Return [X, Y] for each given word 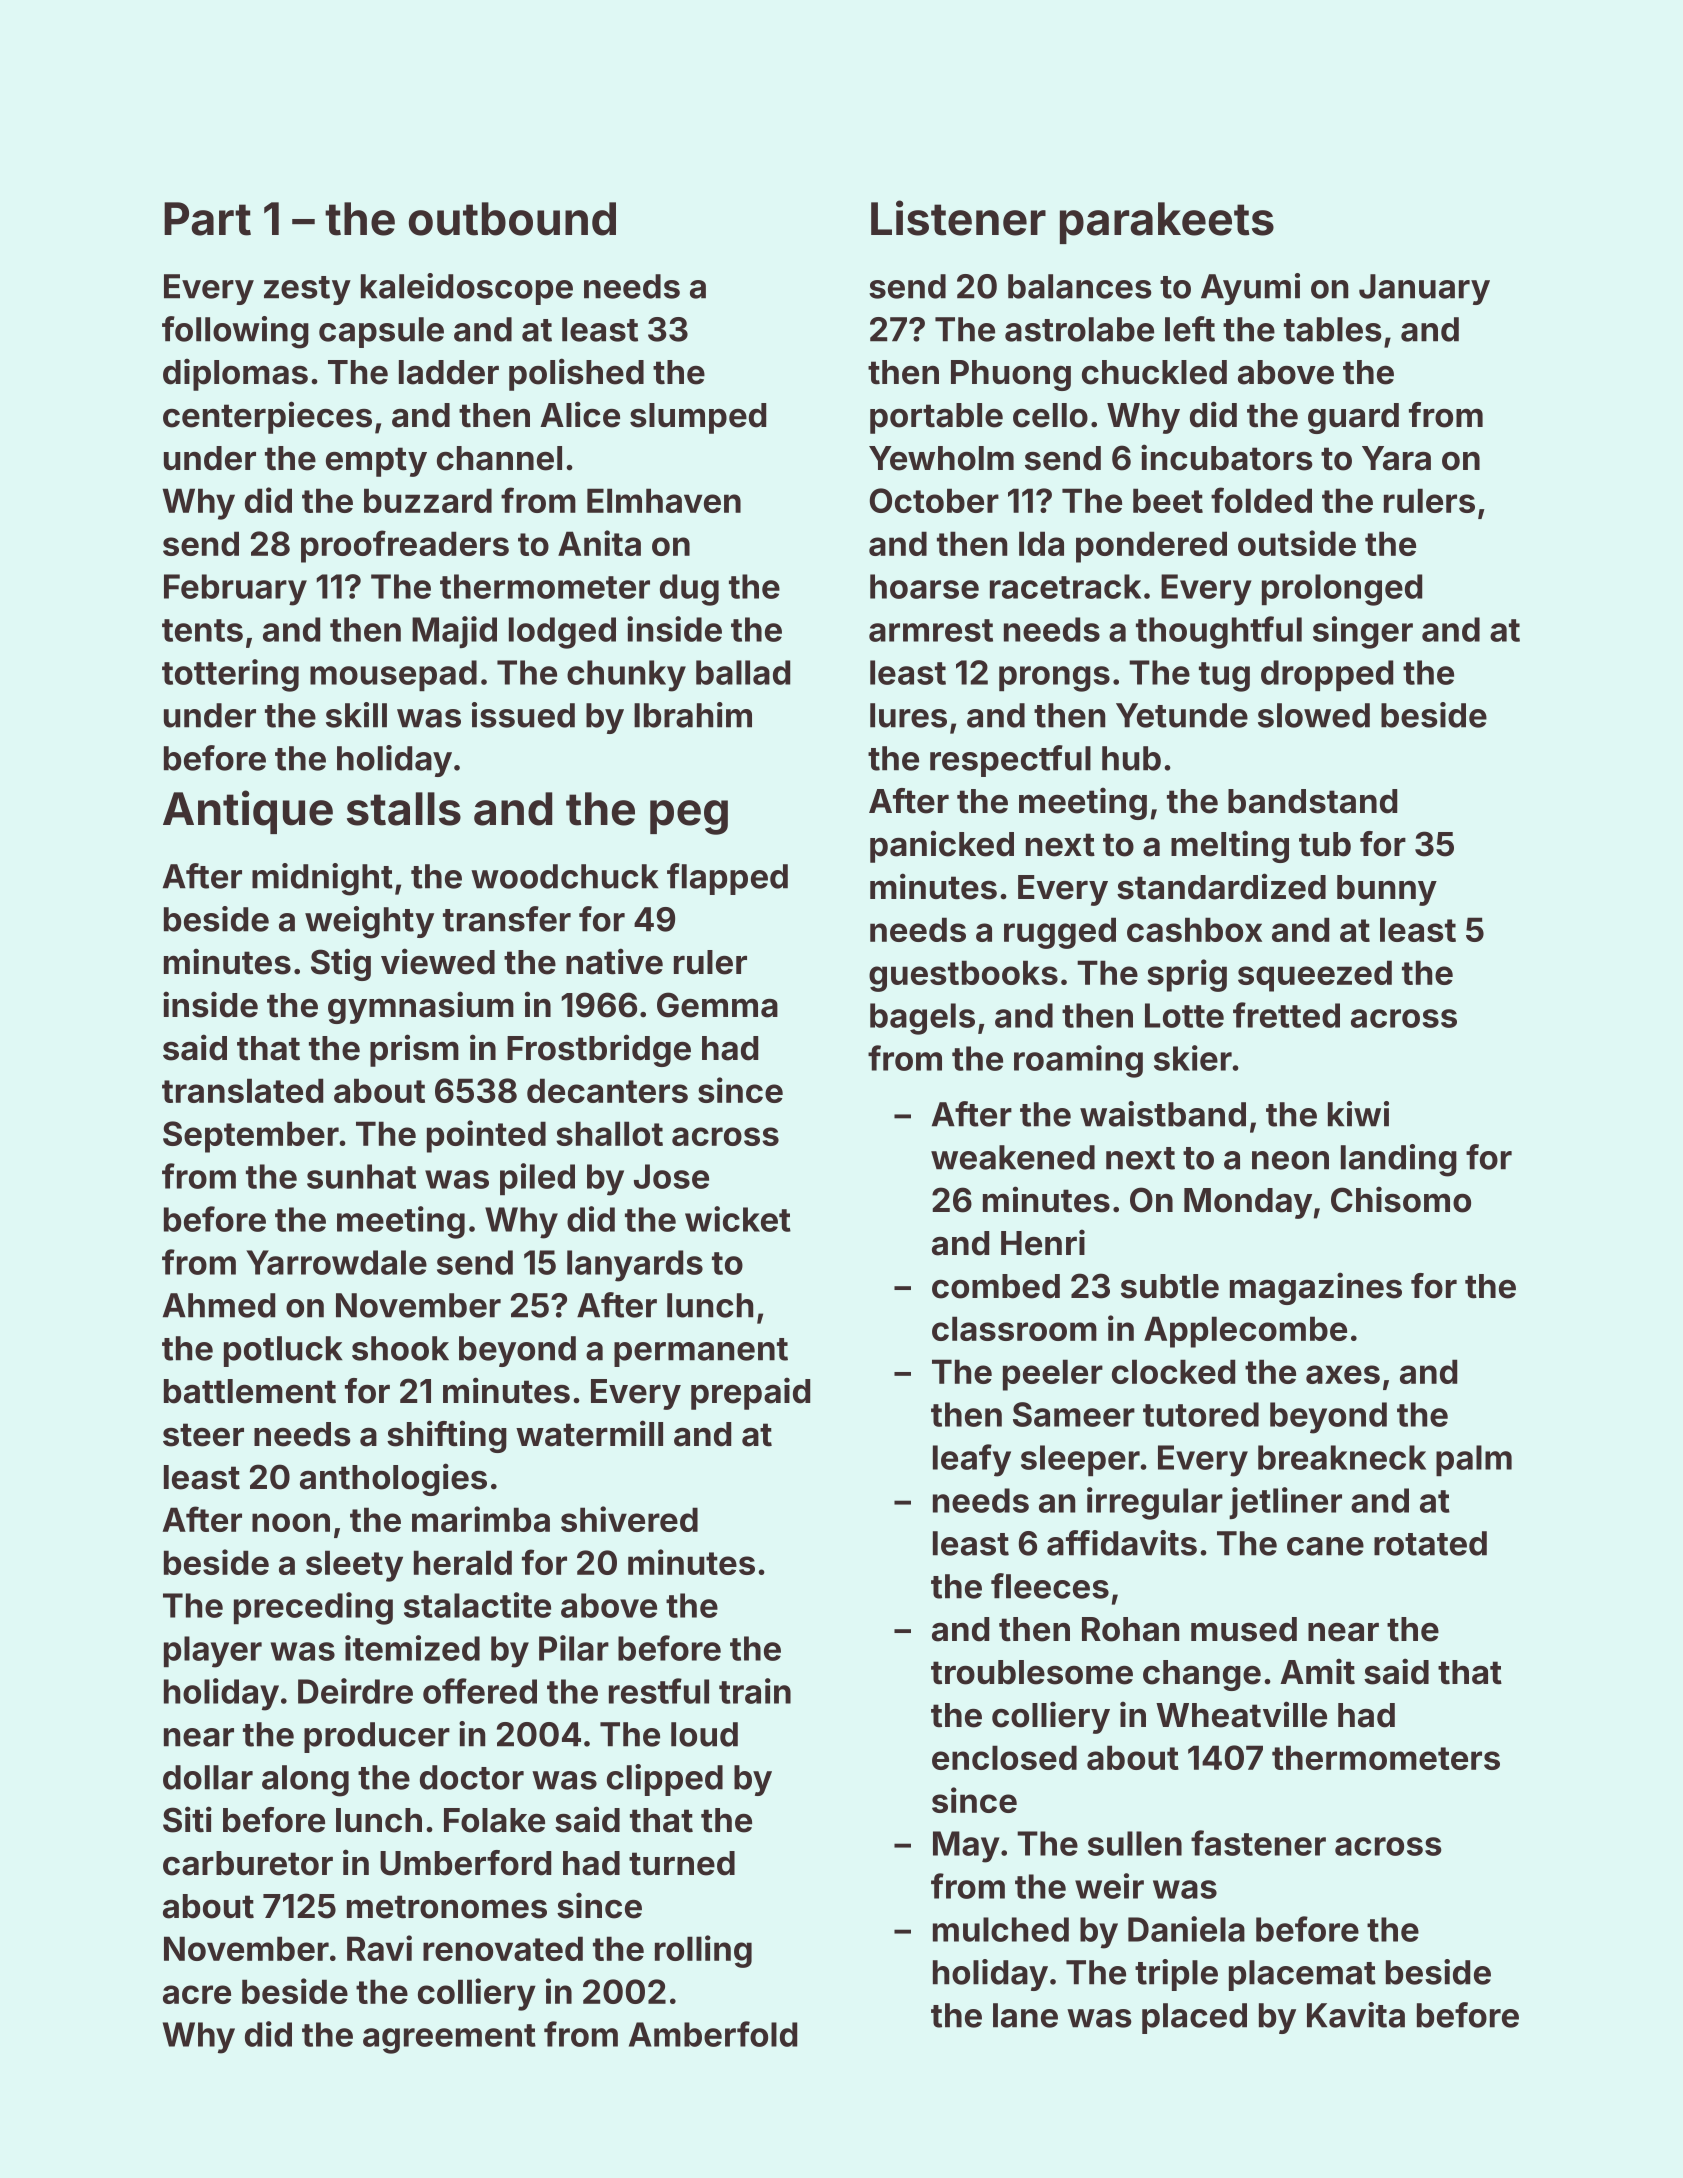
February [235, 590]
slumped [698, 418]
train [755, 1691]
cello [1050, 415]
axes [1343, 1374]
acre [197, 1994]
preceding [313, 1608]
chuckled [1154, 372]
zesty [307, 290]
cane [1325, 1546]
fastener [1258, 1843]
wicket [738, 1219]
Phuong [1011, 375]
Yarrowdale [336, 1262]
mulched [1001, 1929]
